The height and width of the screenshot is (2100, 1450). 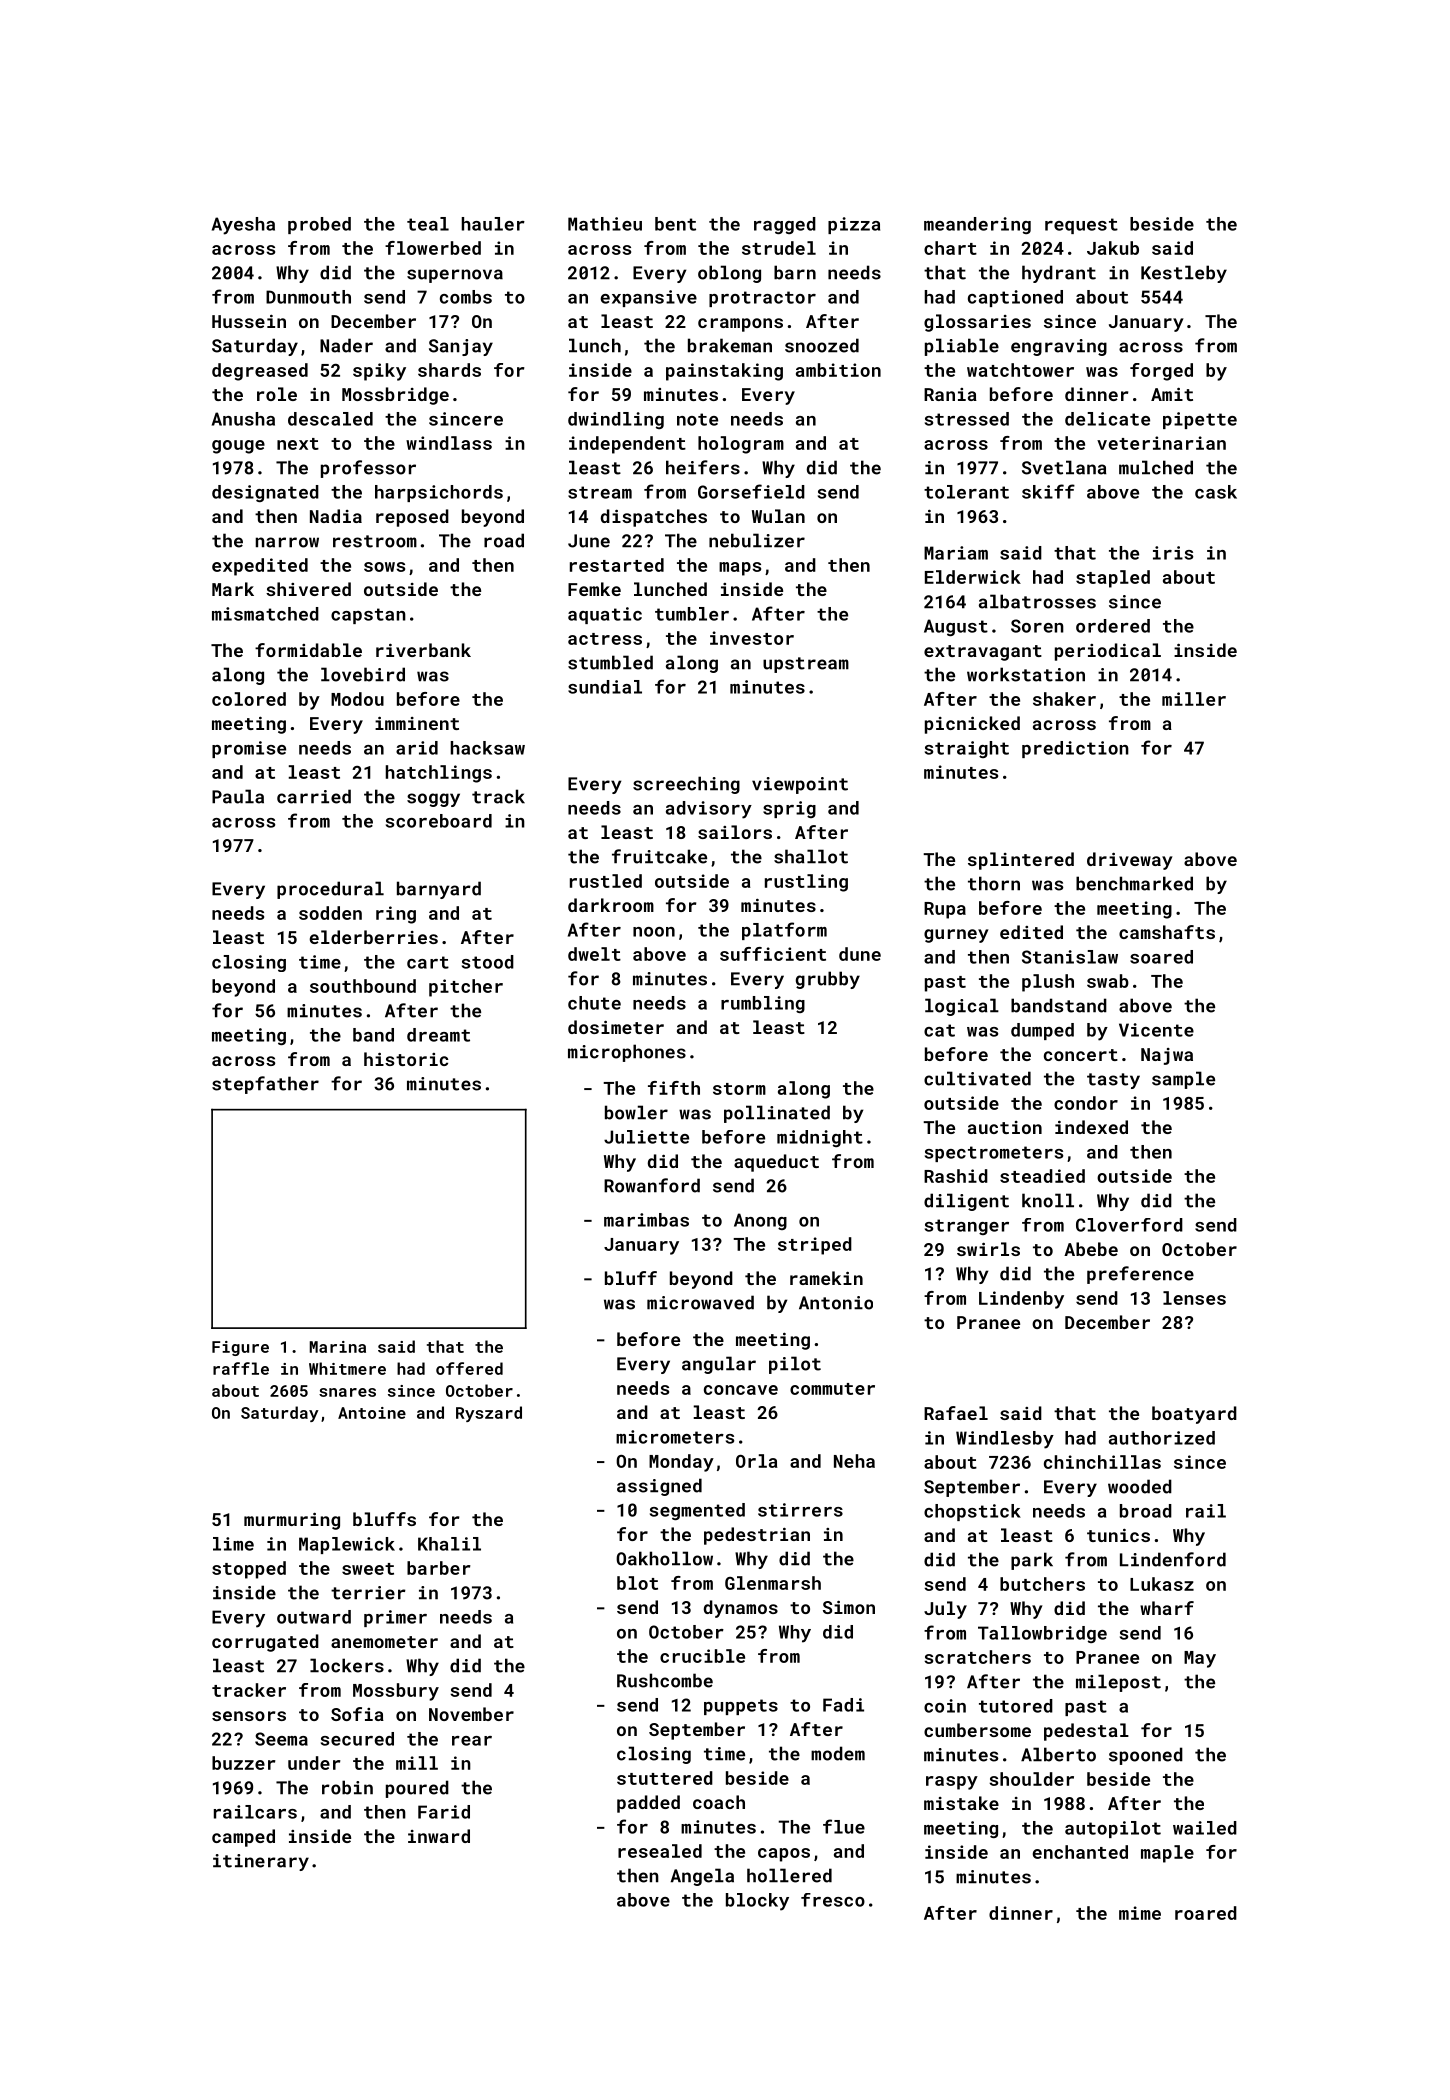 What do you see at coordinates (1129, 1225) in the screenshot?
I see `Cloverford` at bounding box center [1129, 1225].
